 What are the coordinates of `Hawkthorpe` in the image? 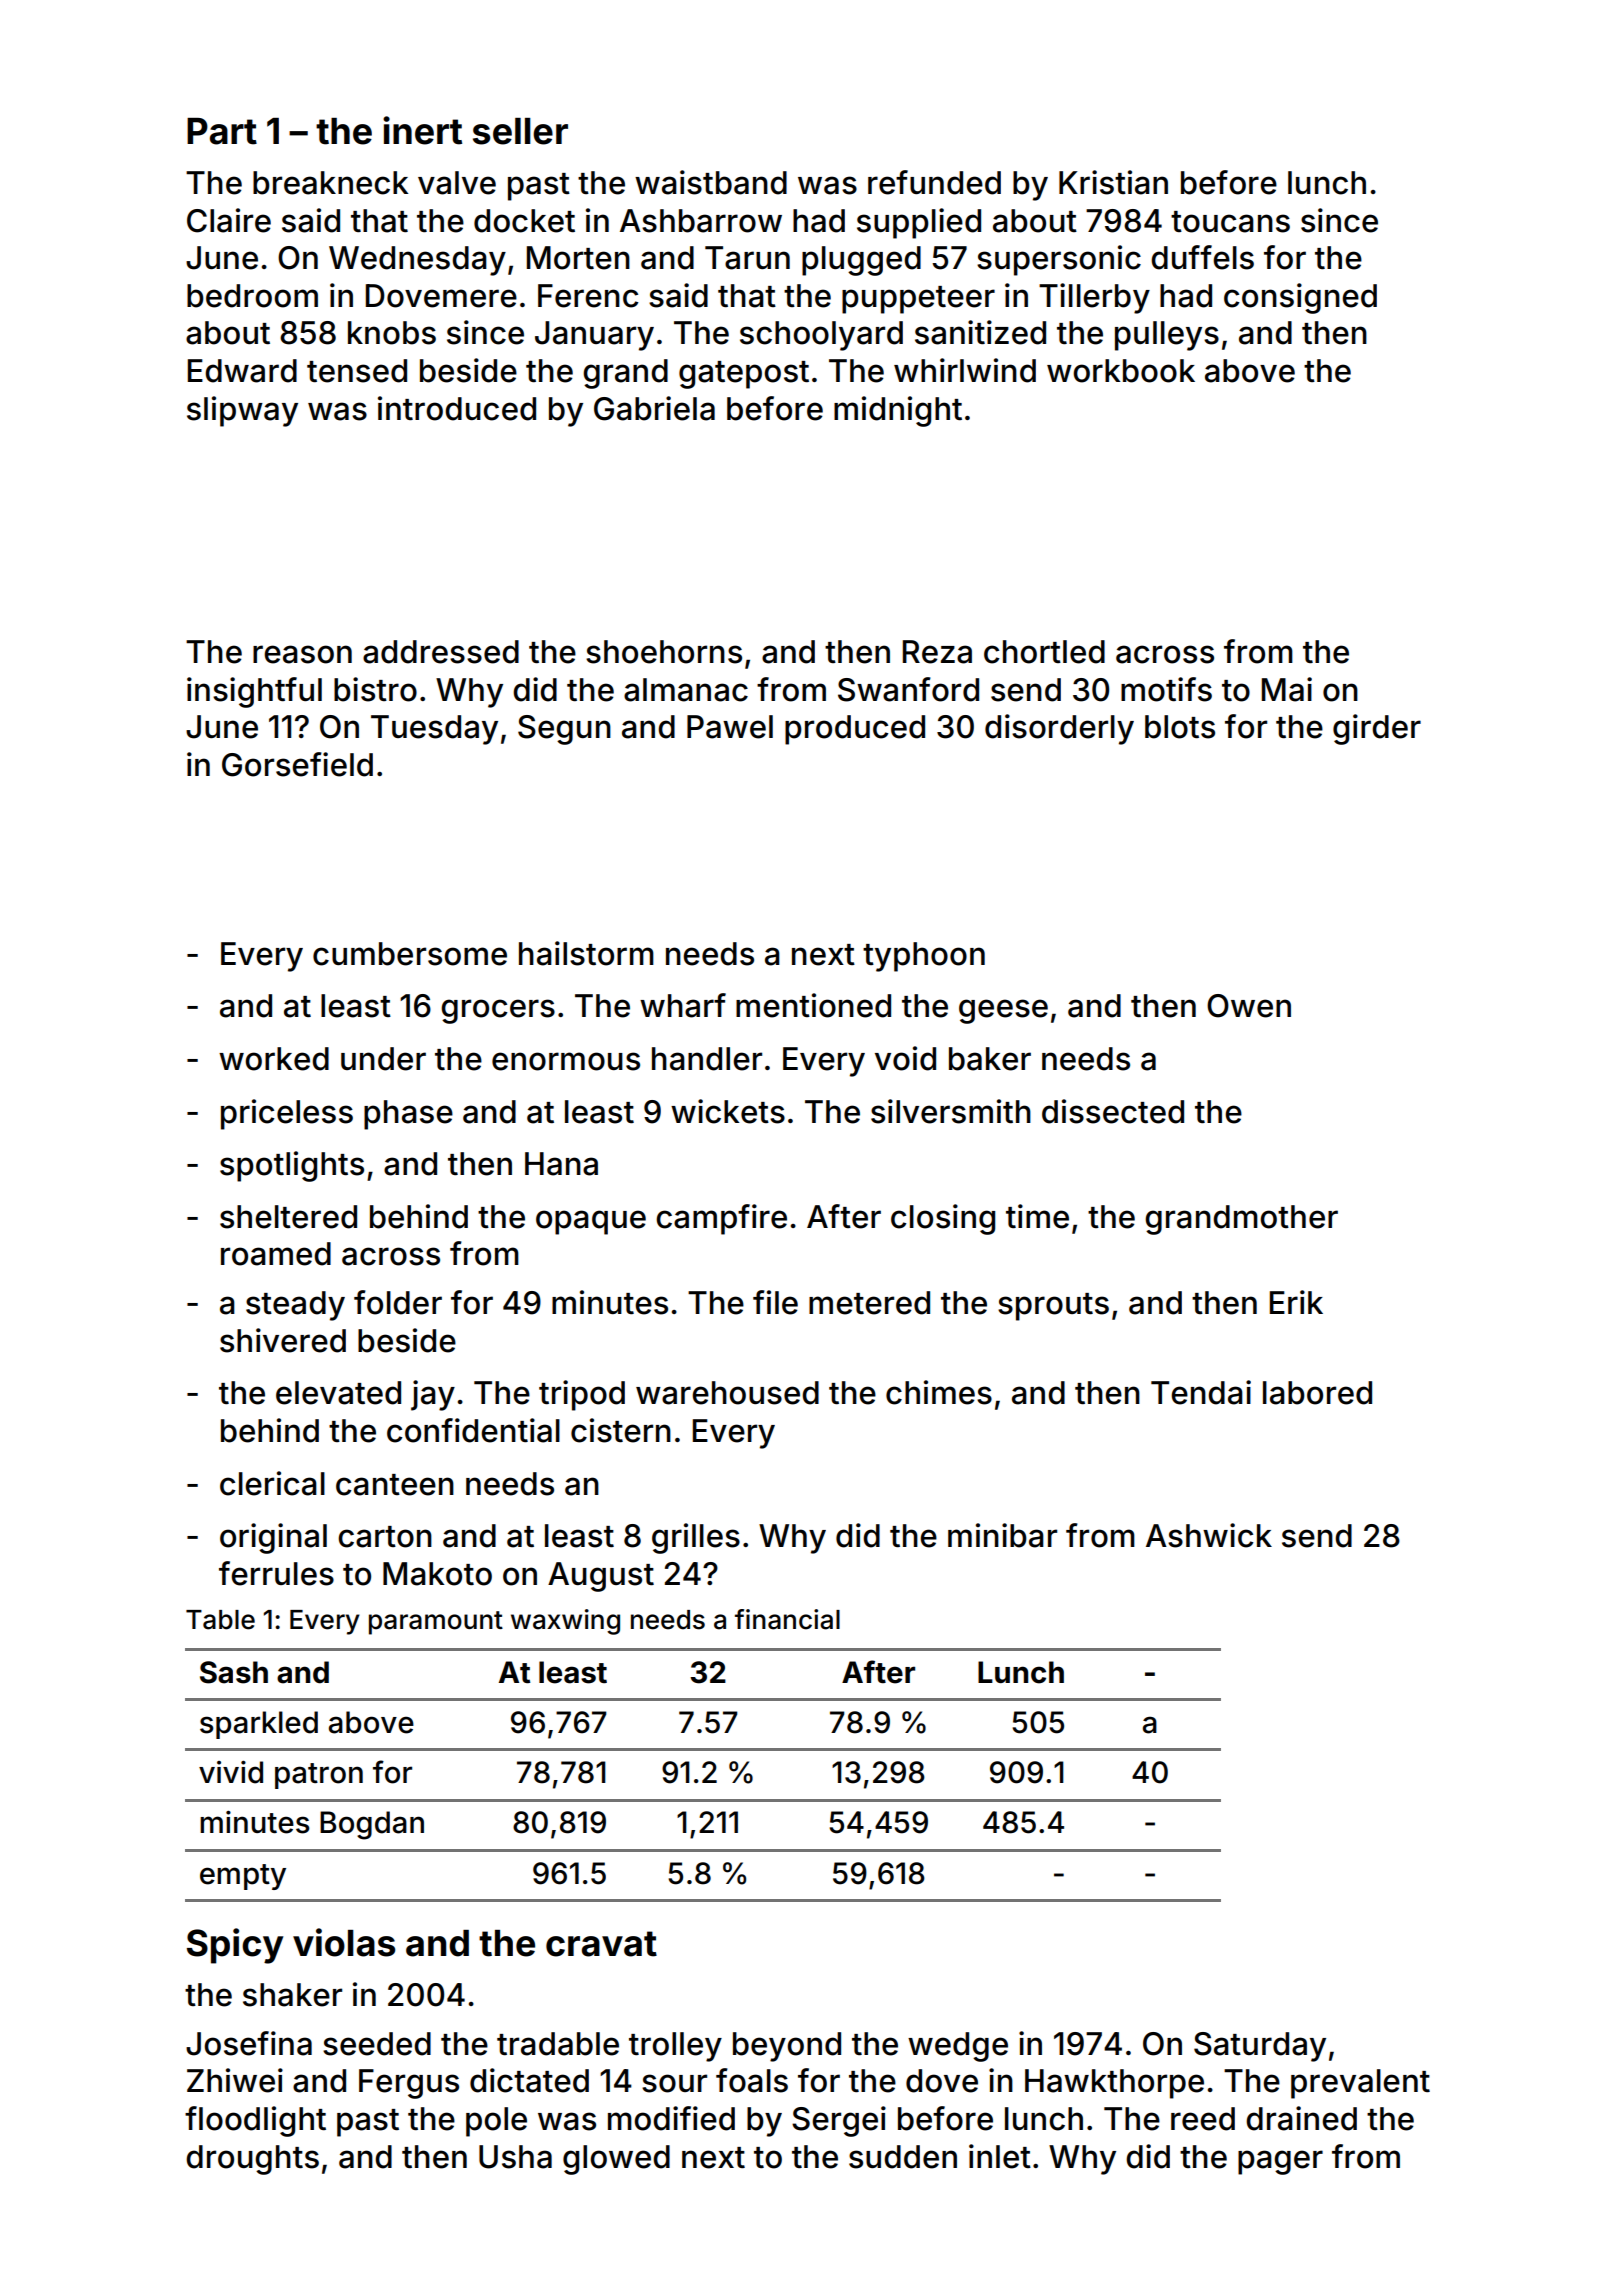 It's located at (1114, 2084).
